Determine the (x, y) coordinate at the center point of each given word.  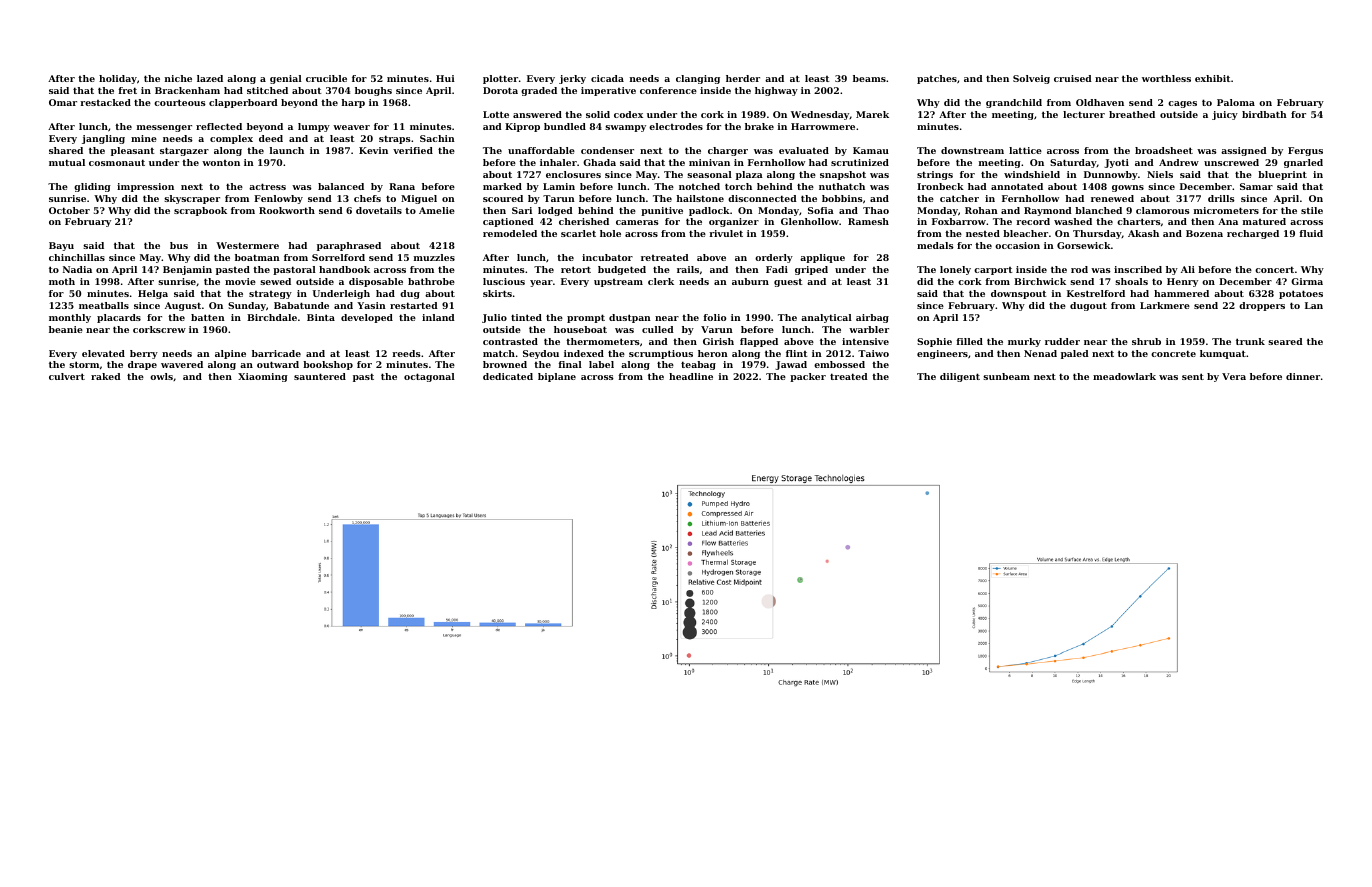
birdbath (1264, 114)
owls (161, 376)
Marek (872, 114)
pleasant (133, 151)
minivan (709, 162)
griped (811, 270)
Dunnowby (1111, 175)
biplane (557, 377)
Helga (153, 294)
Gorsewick (1084, 245)
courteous (180, 102)
